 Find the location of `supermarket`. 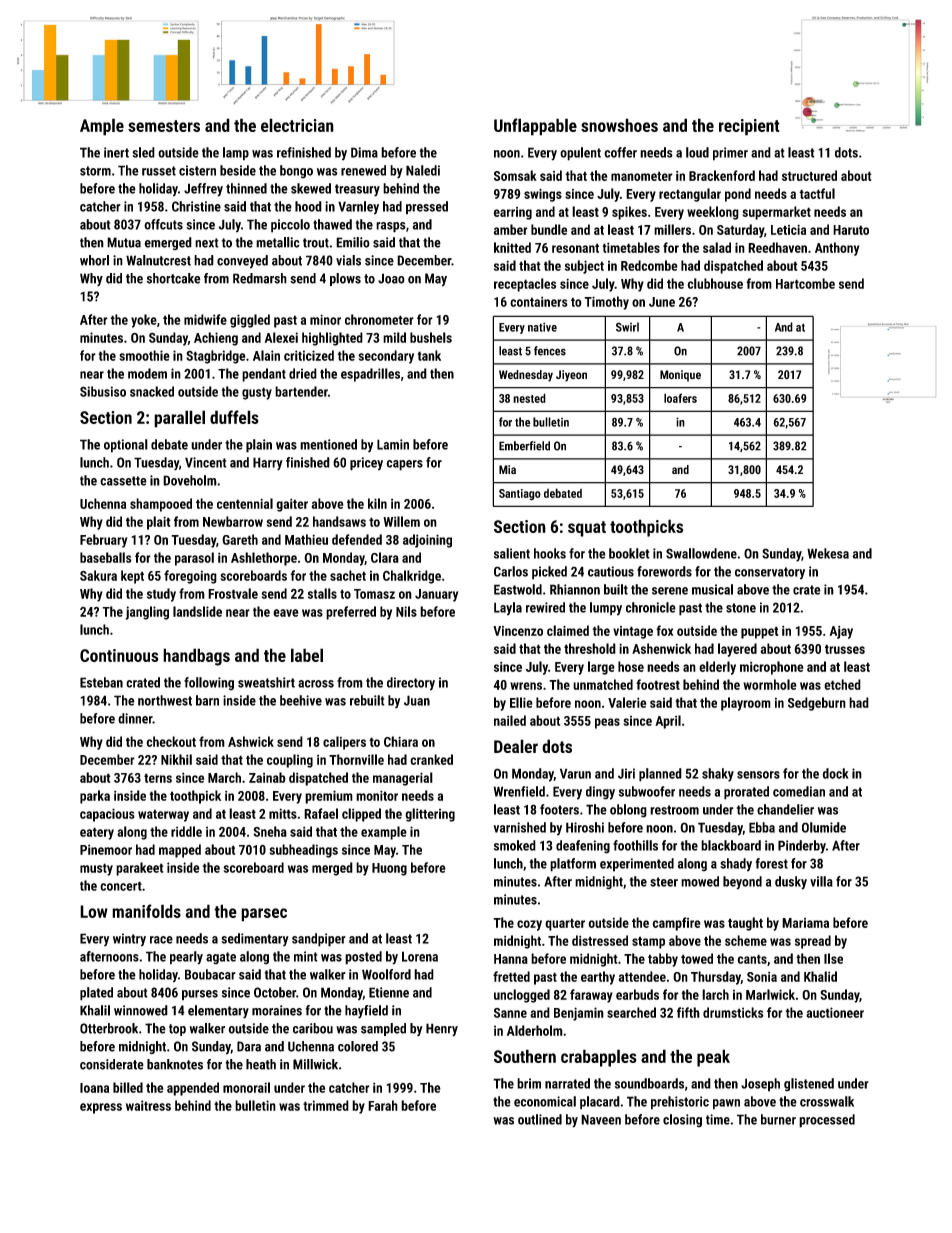

supermarket is located at coordinates (776, 213).
